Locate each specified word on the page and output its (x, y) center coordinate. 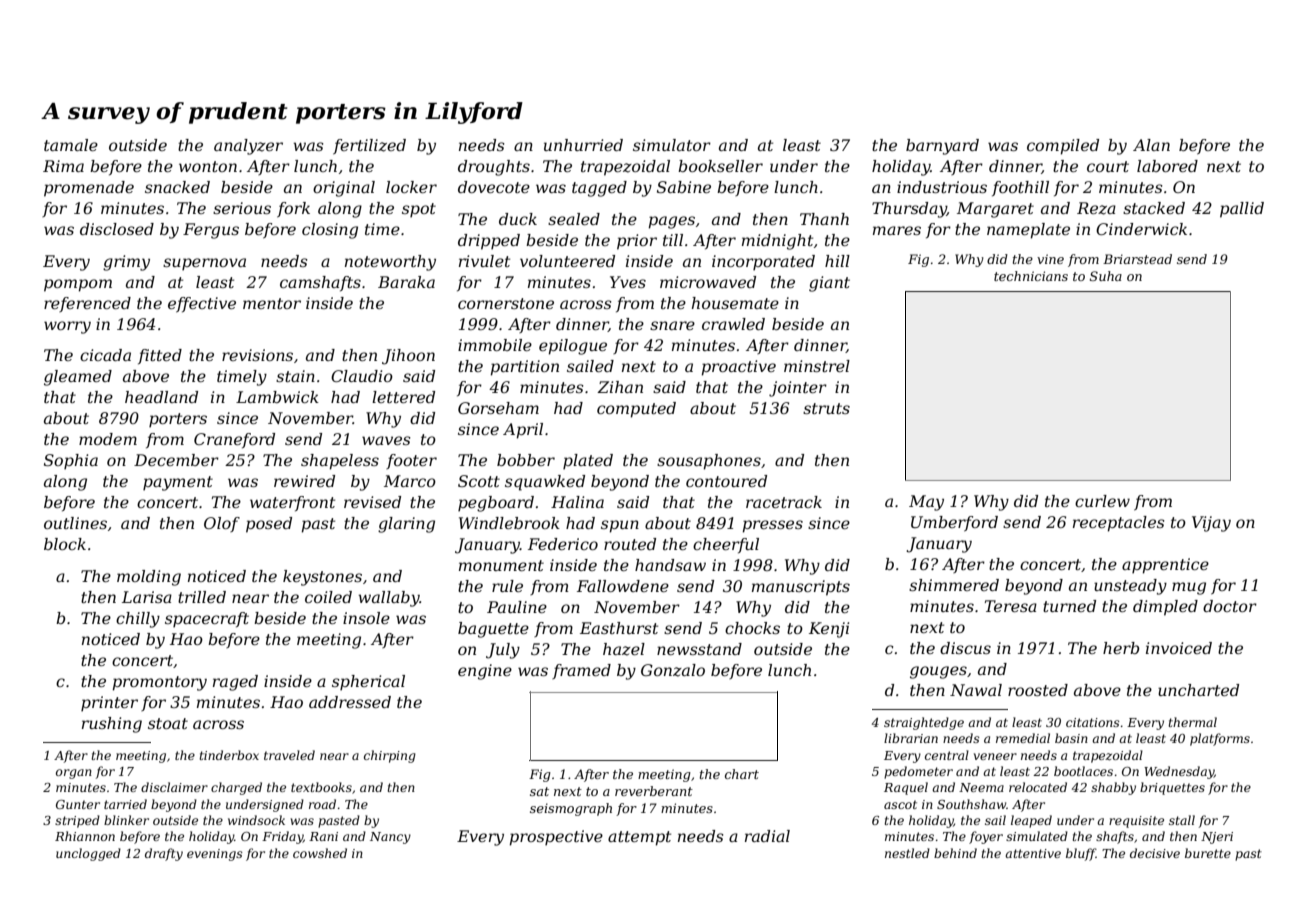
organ (74, 774)
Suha (1106, 276)
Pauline (517, 607)
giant (829, 284)
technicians (1031, 276)
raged (235, 683)
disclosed (117, 229)
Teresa (1011, 606)
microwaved (708, 282)
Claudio (362, 376)
